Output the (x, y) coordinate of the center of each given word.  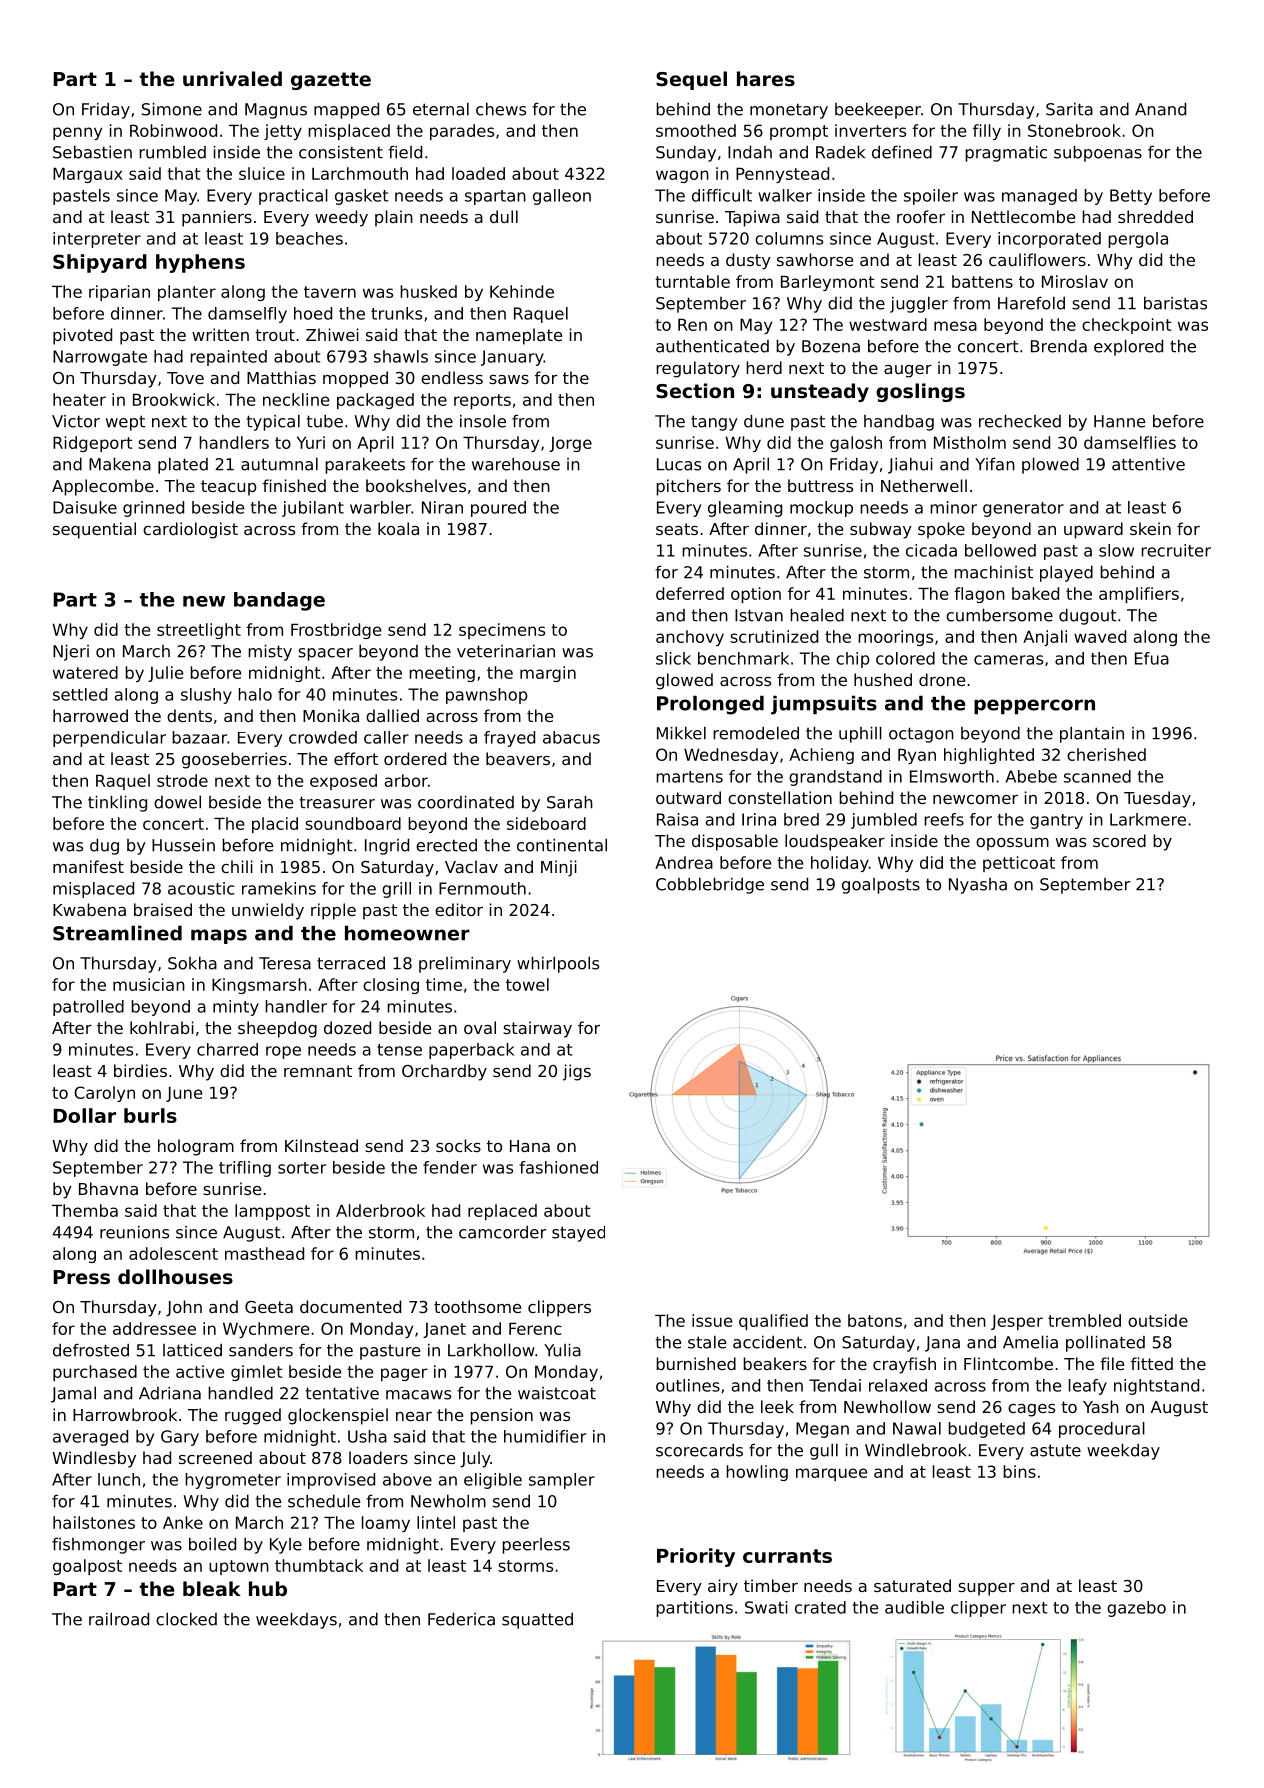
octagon (921, 735)
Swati (766, 1607)
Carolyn (104, 1094)
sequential (94, 530)
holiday (840, 864)
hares (766, 79)
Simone (172, 109)
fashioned (559, 1167)
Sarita (1069, 109)
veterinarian (506, 651)
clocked (186, 1619)
